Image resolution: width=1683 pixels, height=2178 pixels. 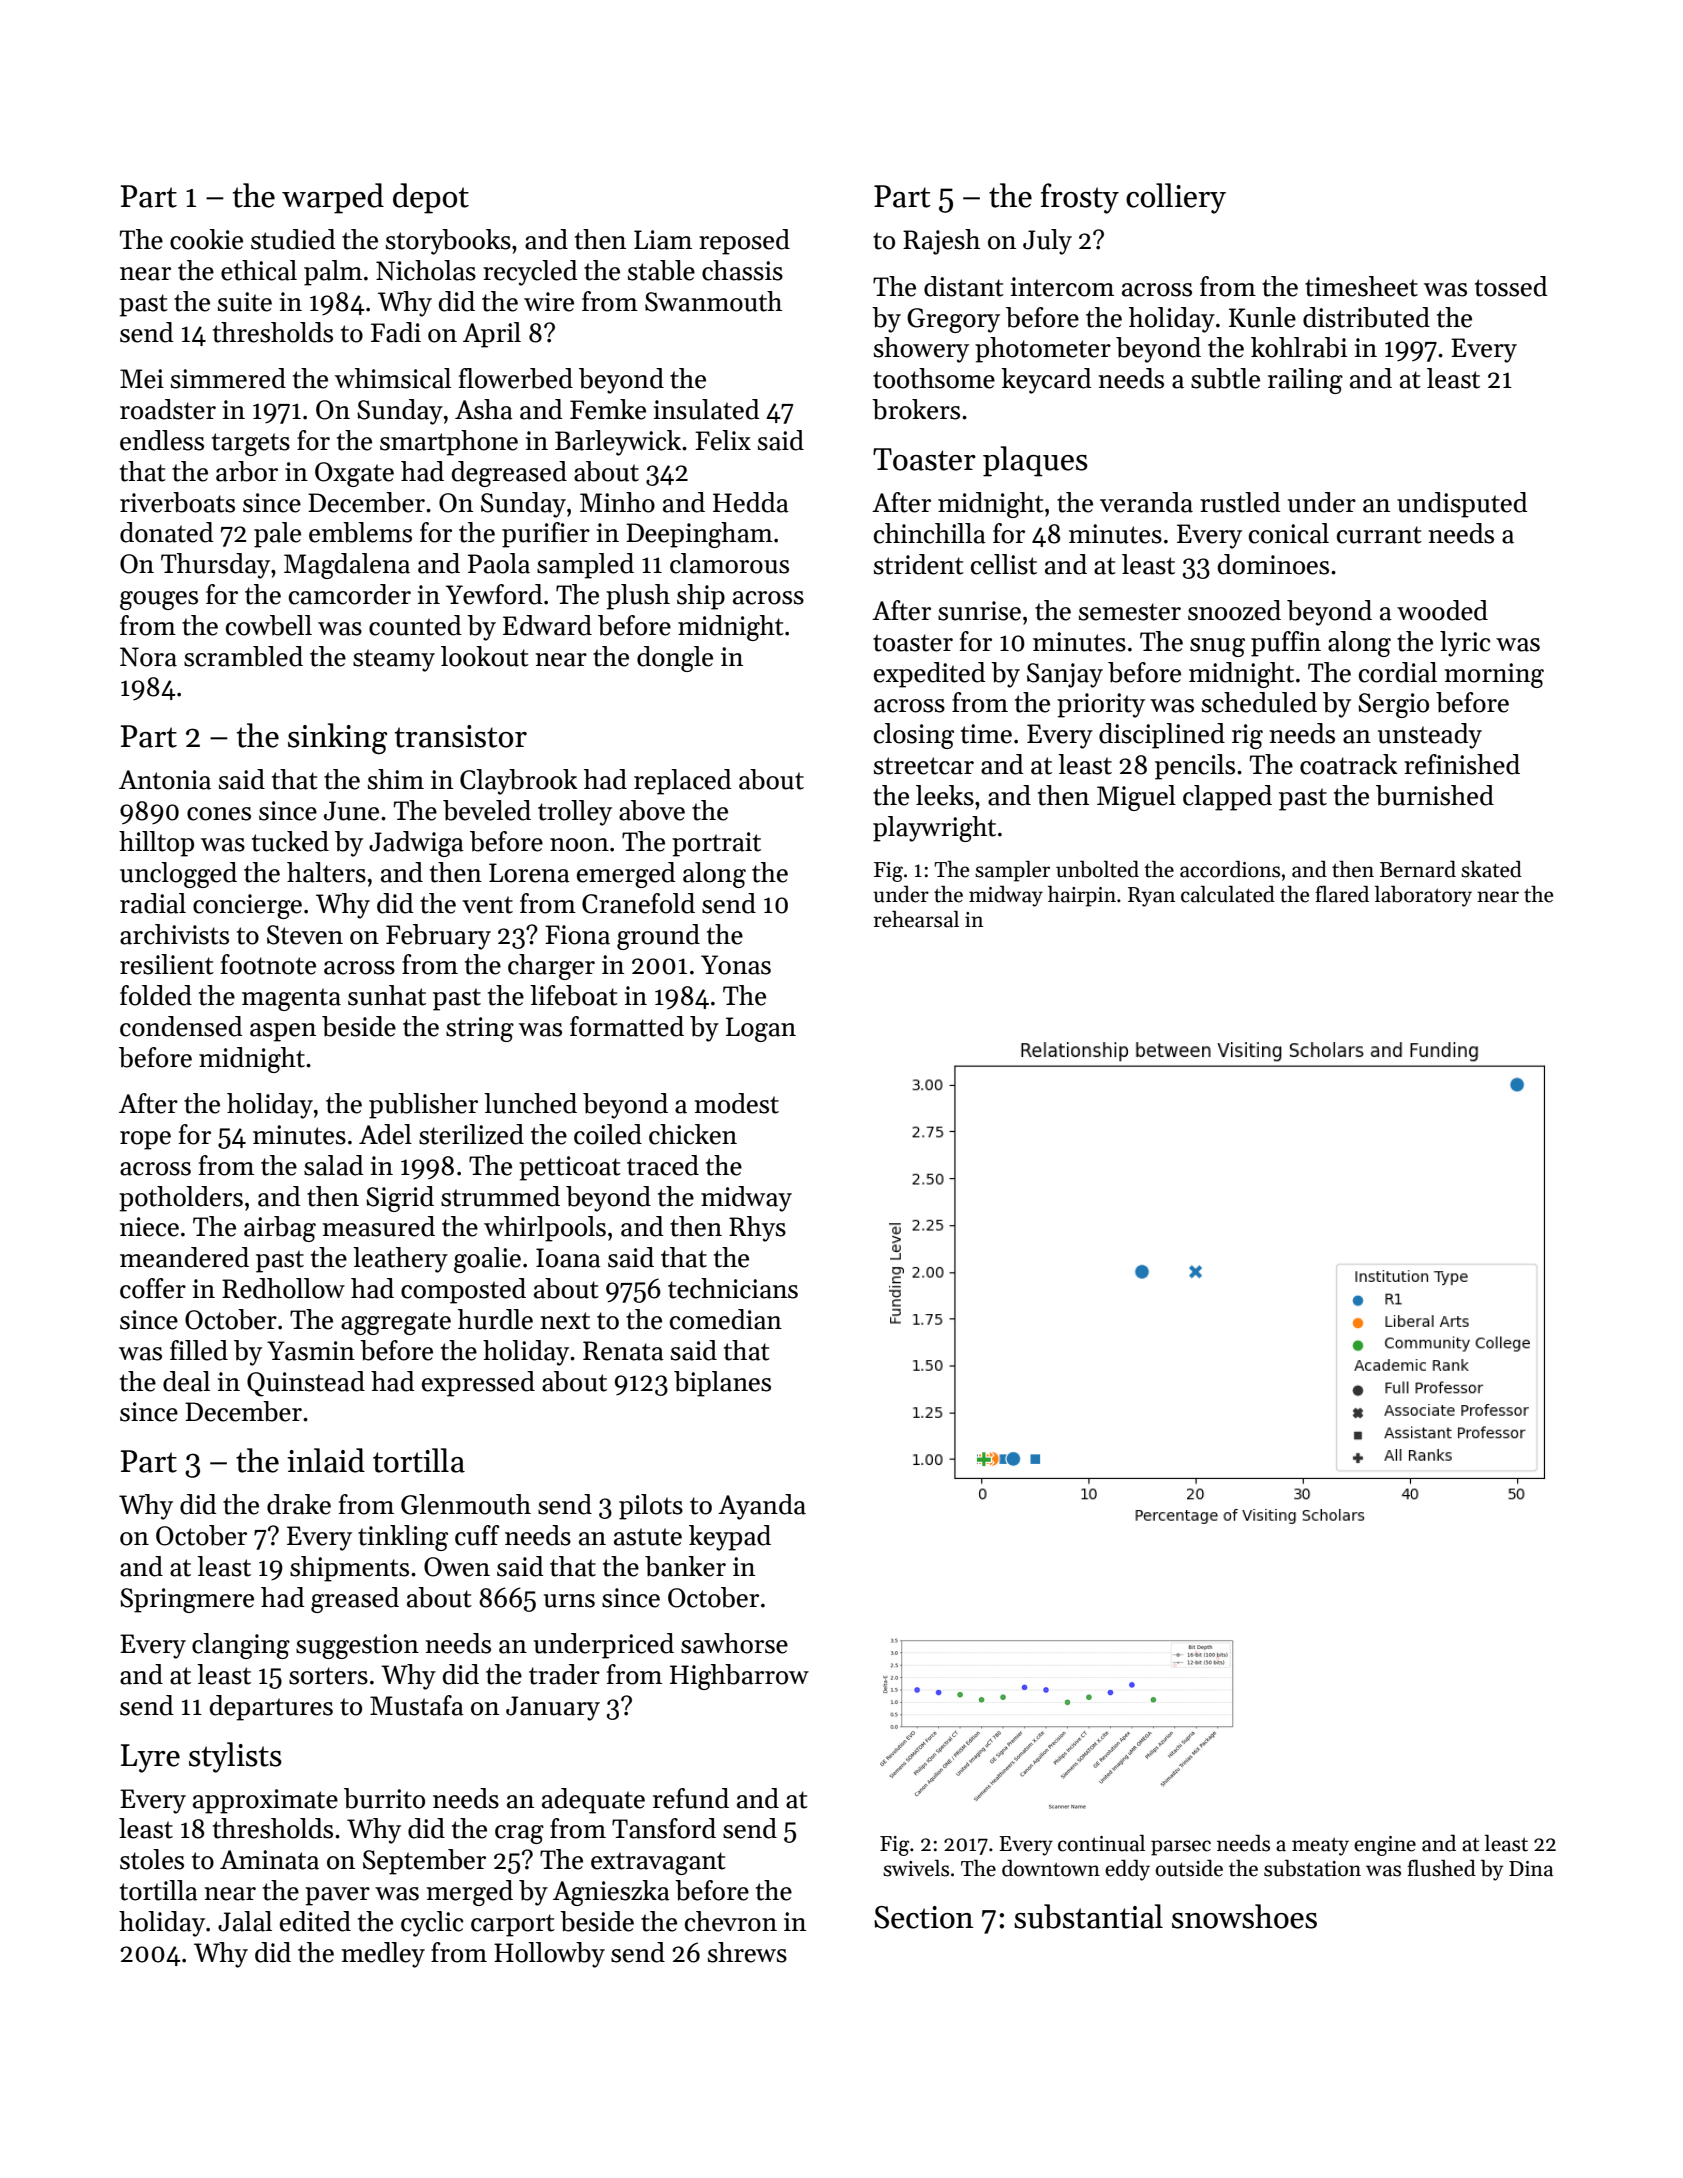 I want to click on keypad, so click(x=730, y=1538).
